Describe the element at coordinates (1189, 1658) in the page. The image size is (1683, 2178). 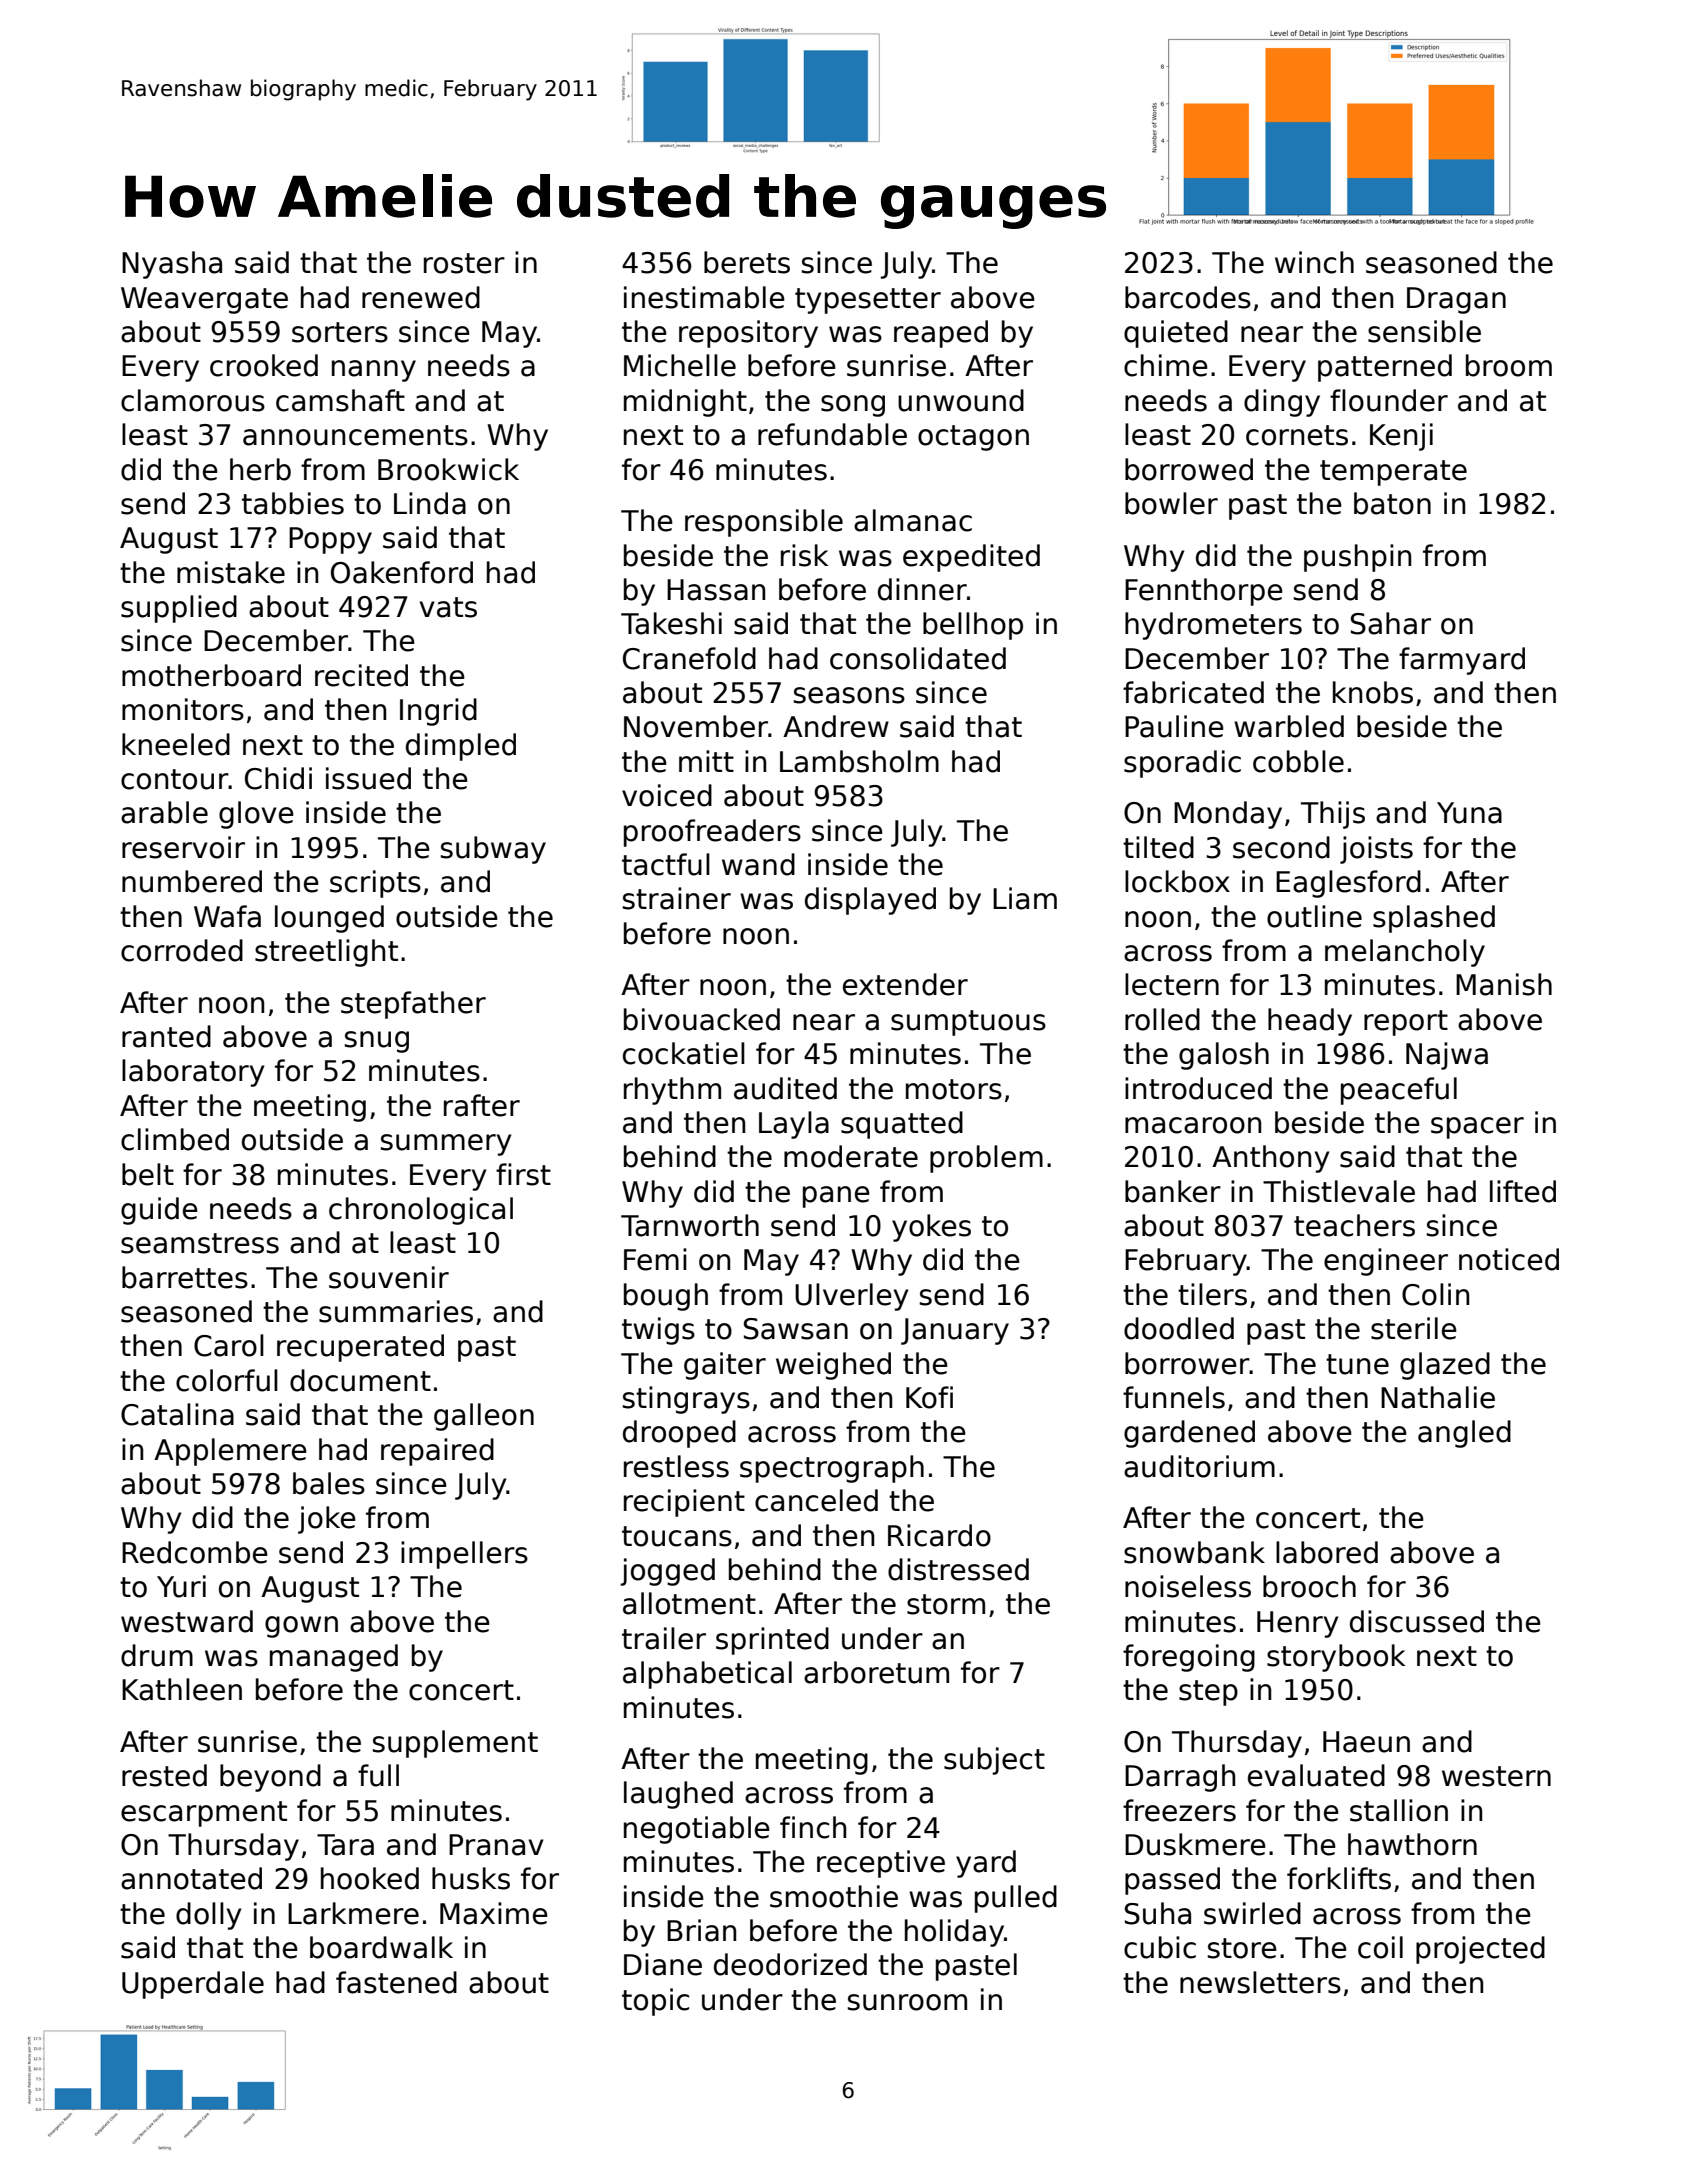
I see `foregoing` at that location.
